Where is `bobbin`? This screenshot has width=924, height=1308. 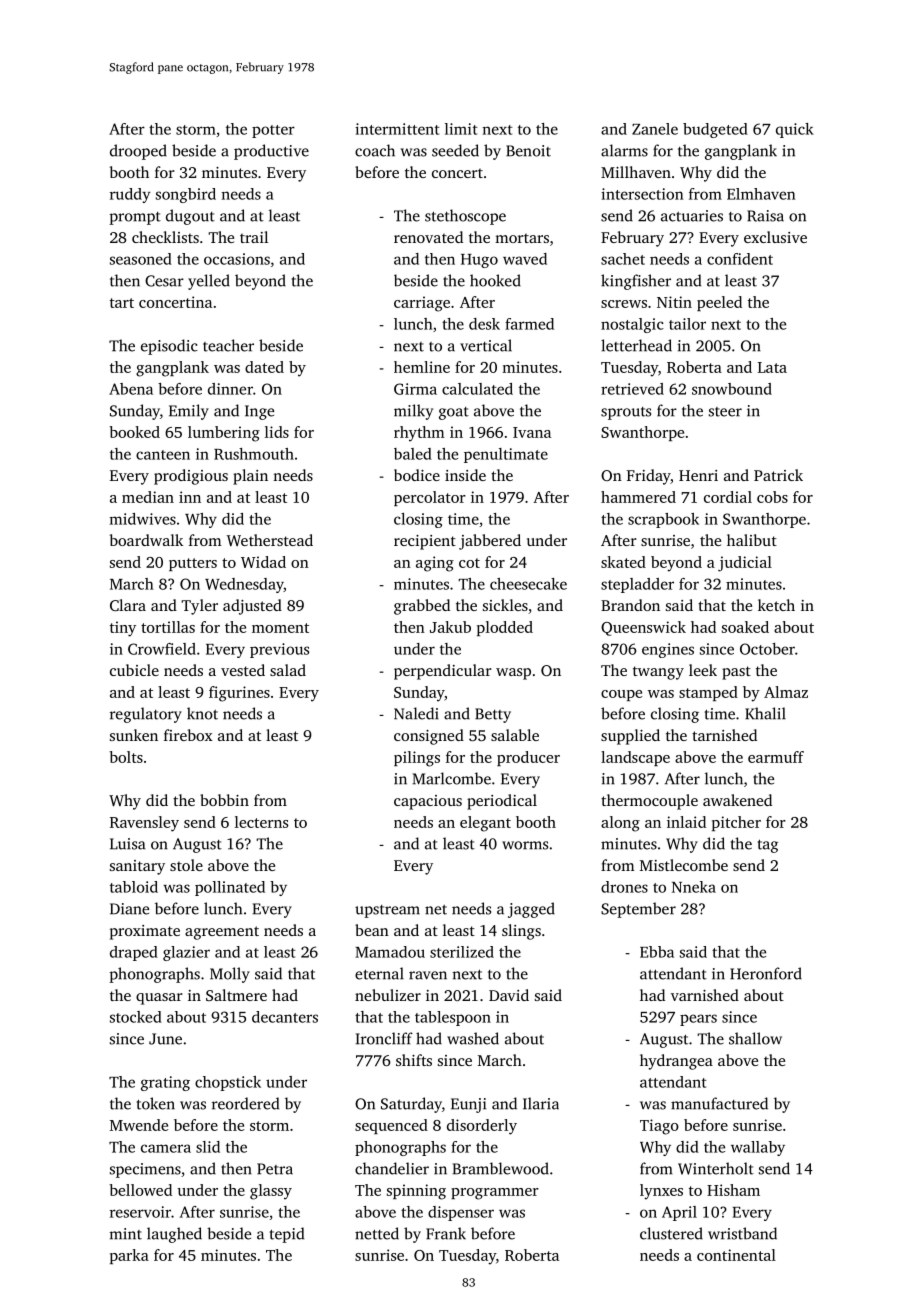 bobbin is located at coordinates (224, 800).
